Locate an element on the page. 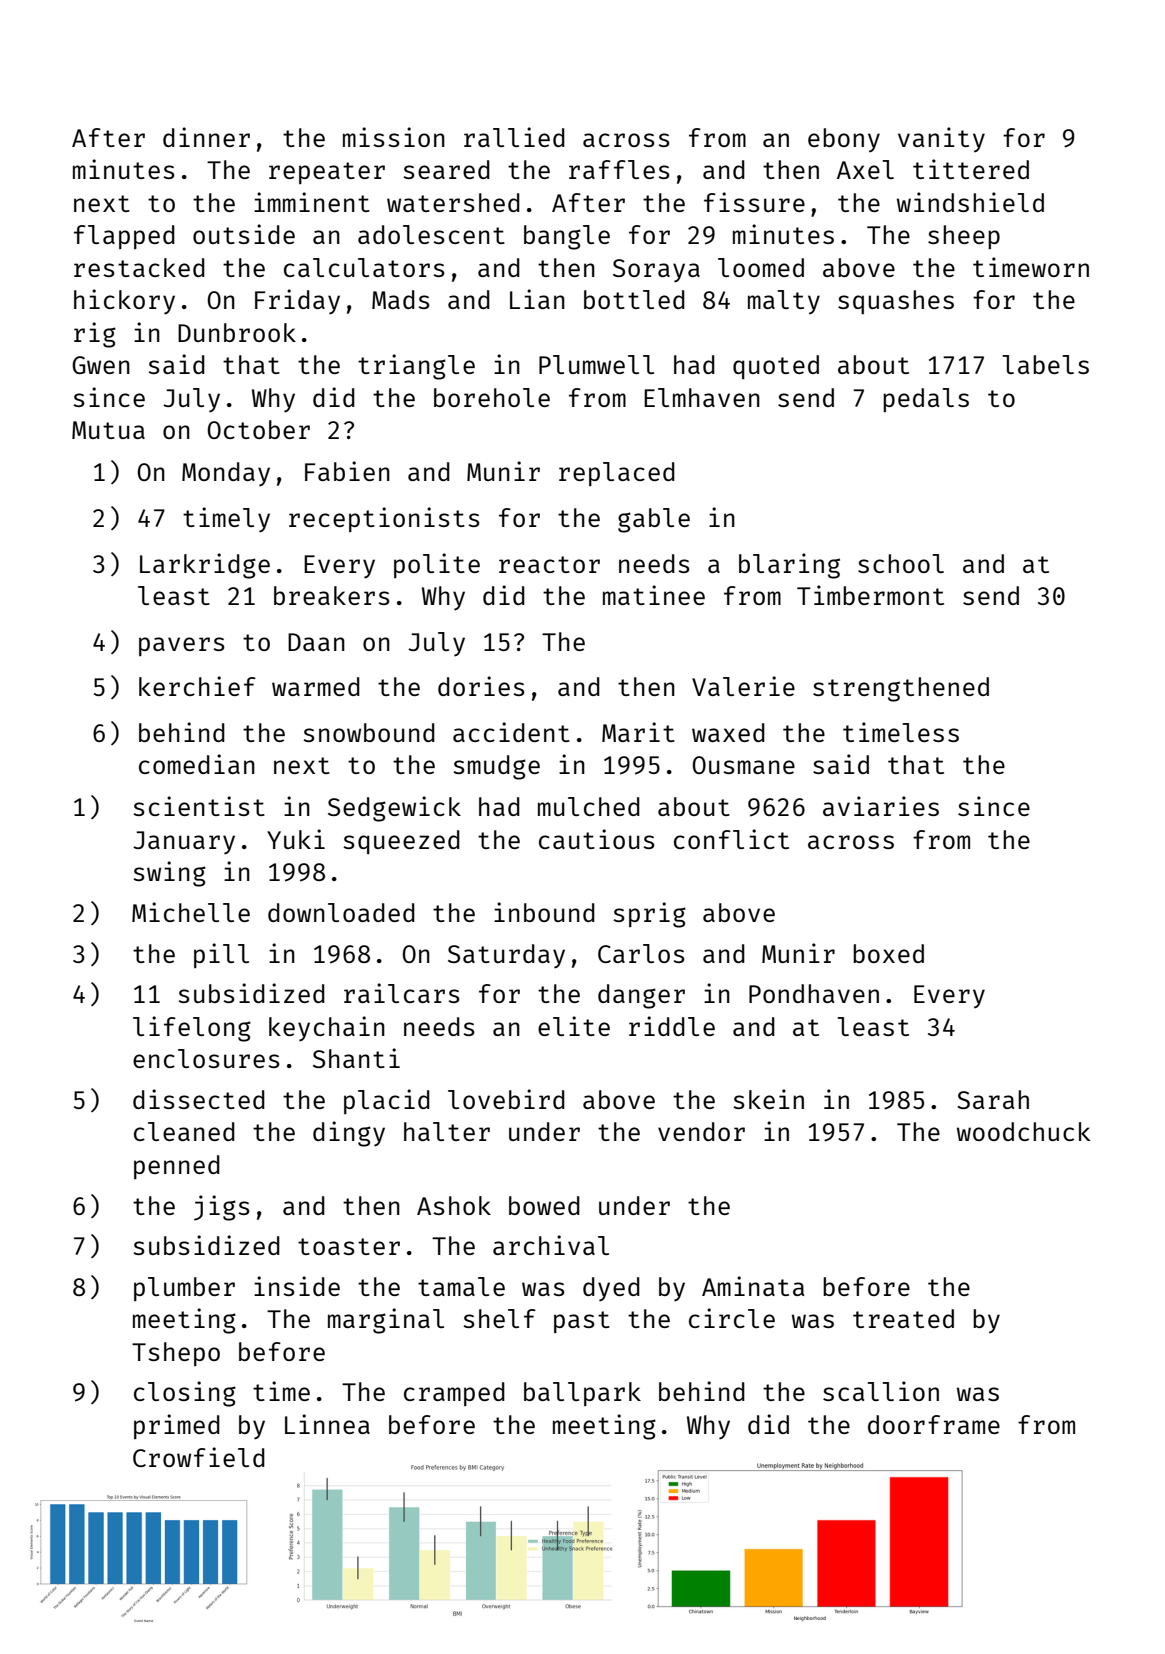  dinner is located at coordinates (206, 137).
